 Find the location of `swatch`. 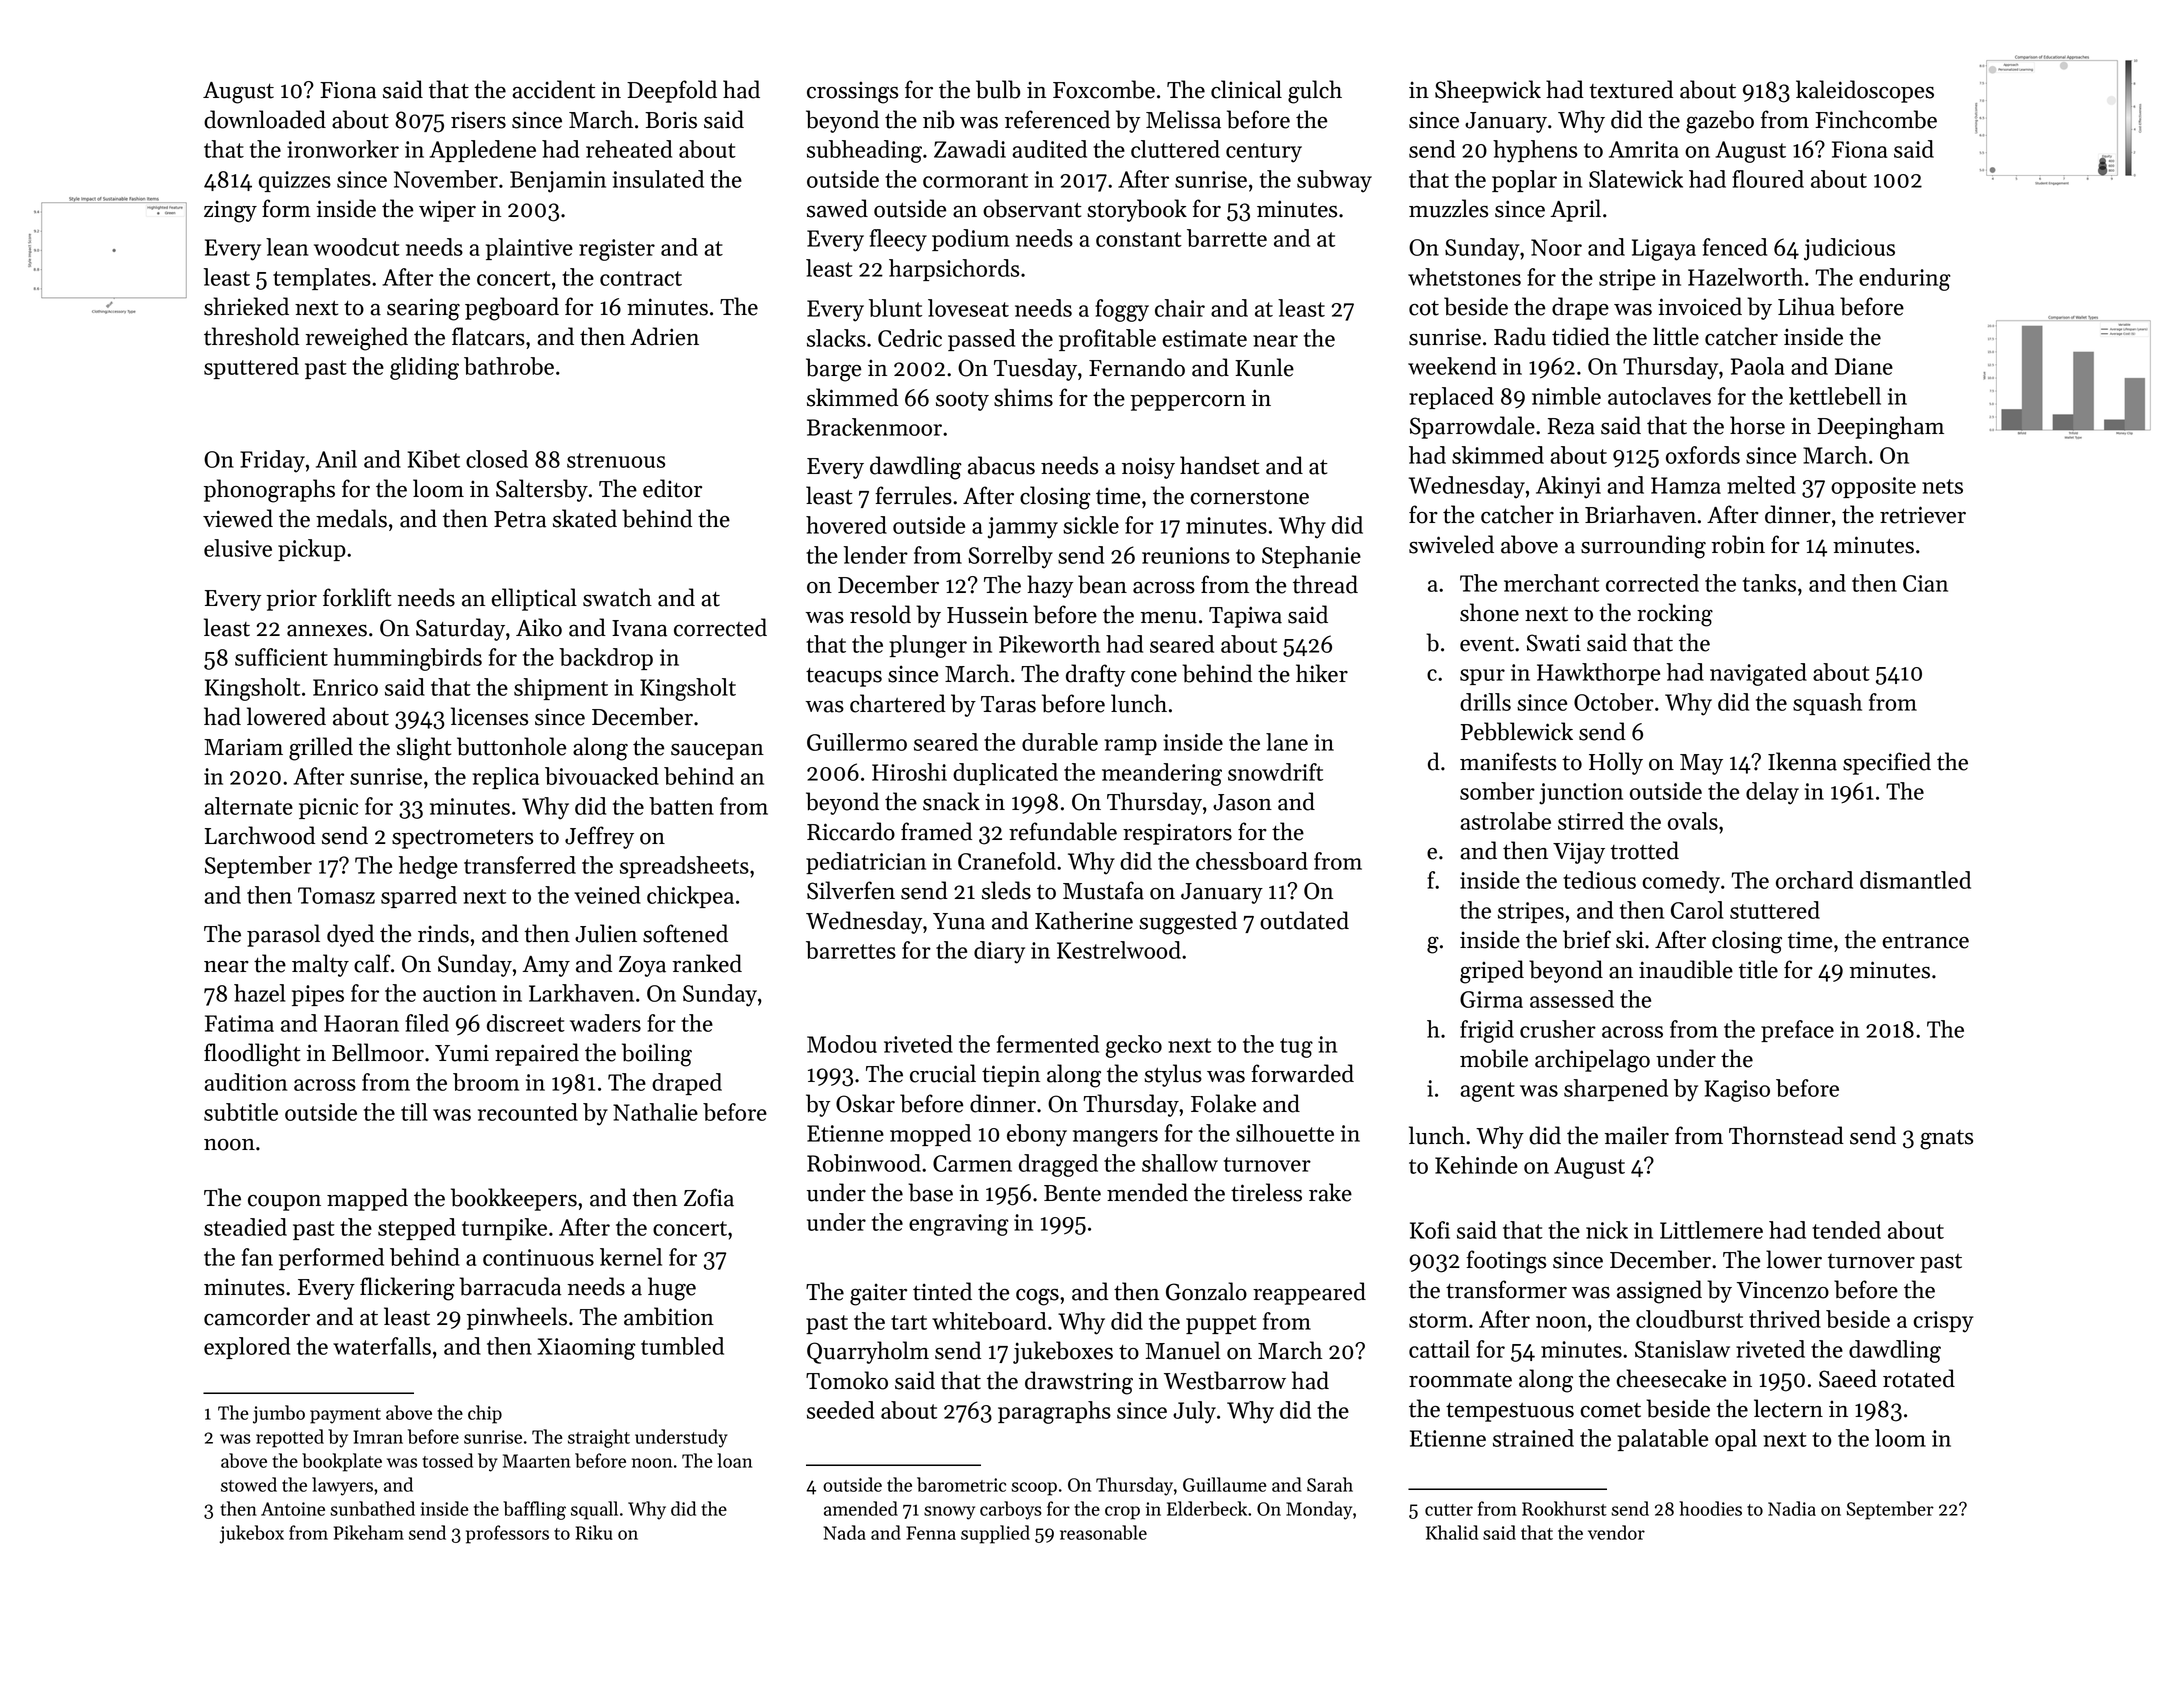

swatch is located at coordinates (617, 597).
